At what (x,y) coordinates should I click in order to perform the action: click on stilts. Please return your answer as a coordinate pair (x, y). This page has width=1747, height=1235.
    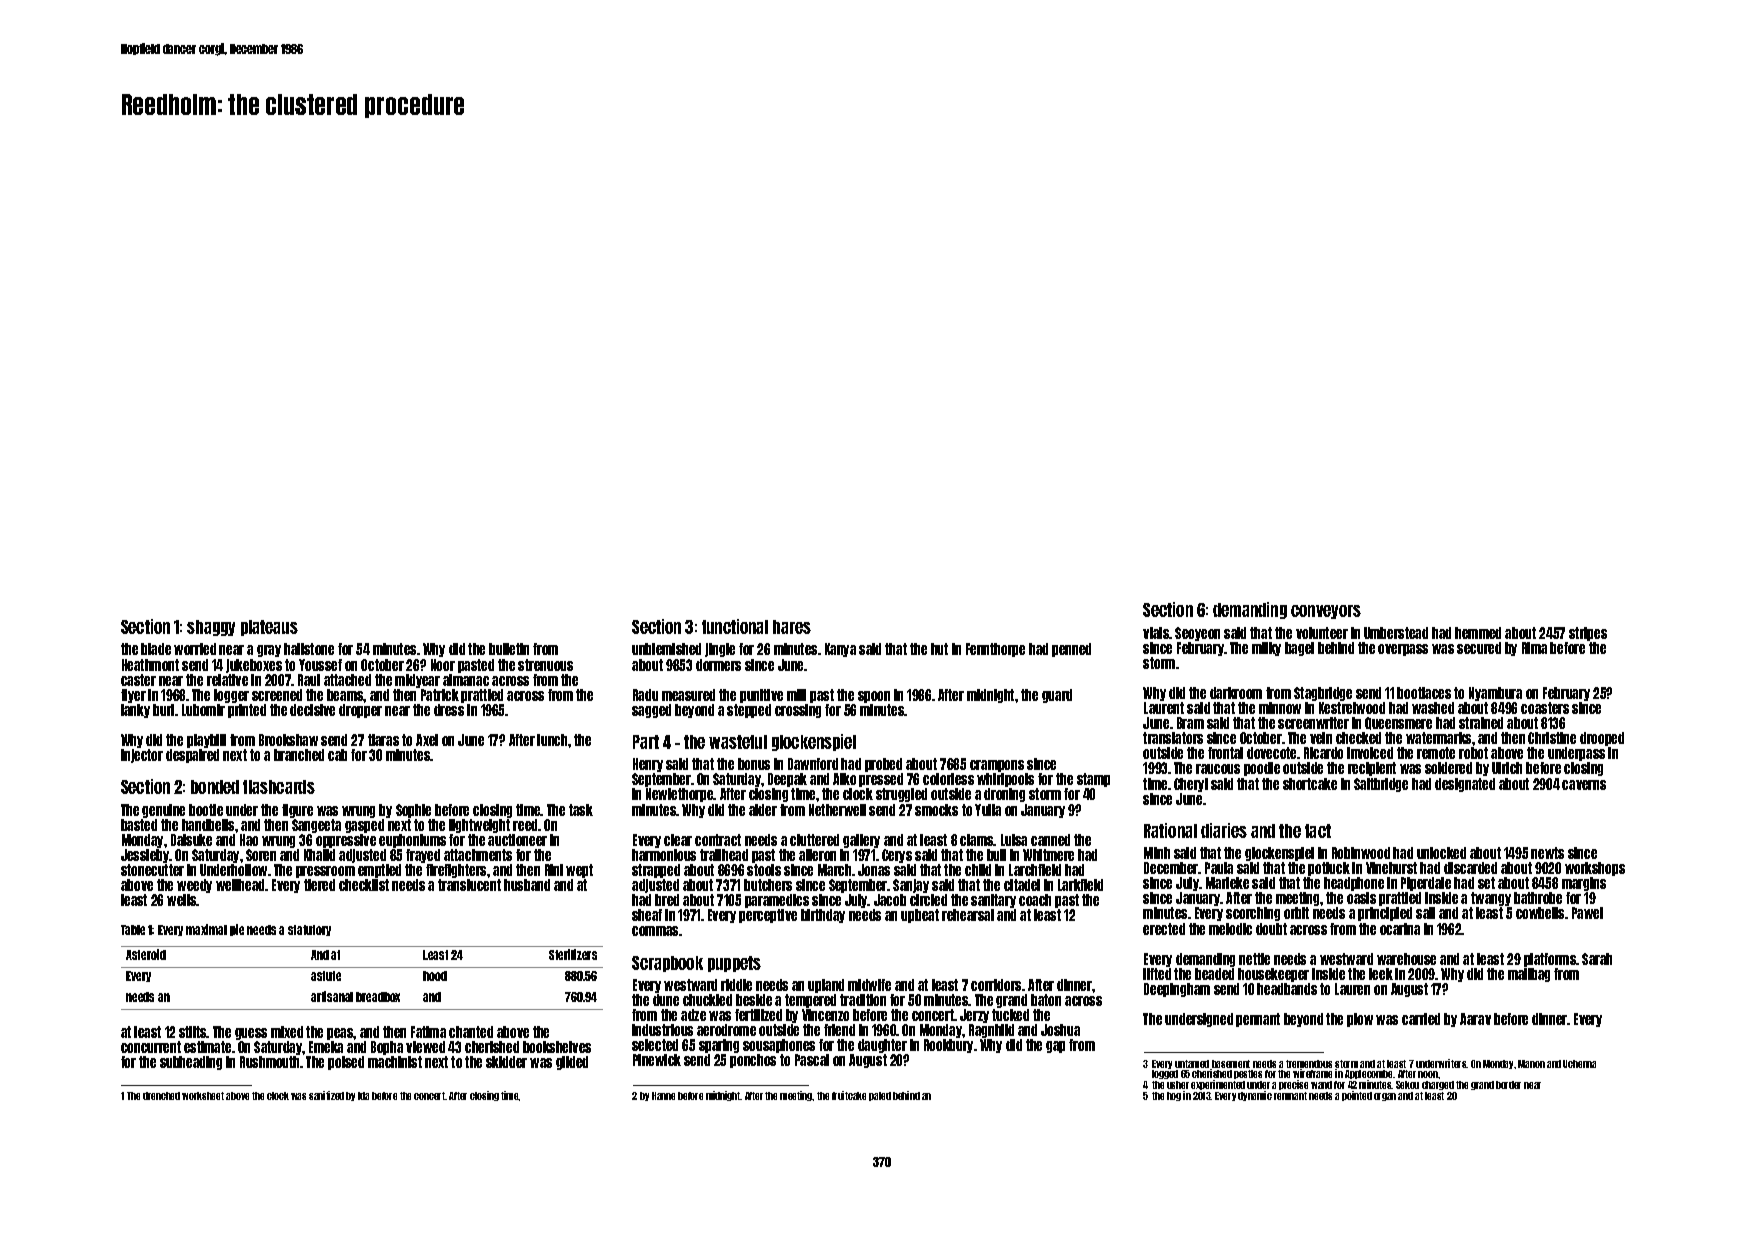
    Looking at the image, I should click on (193, 1032).
